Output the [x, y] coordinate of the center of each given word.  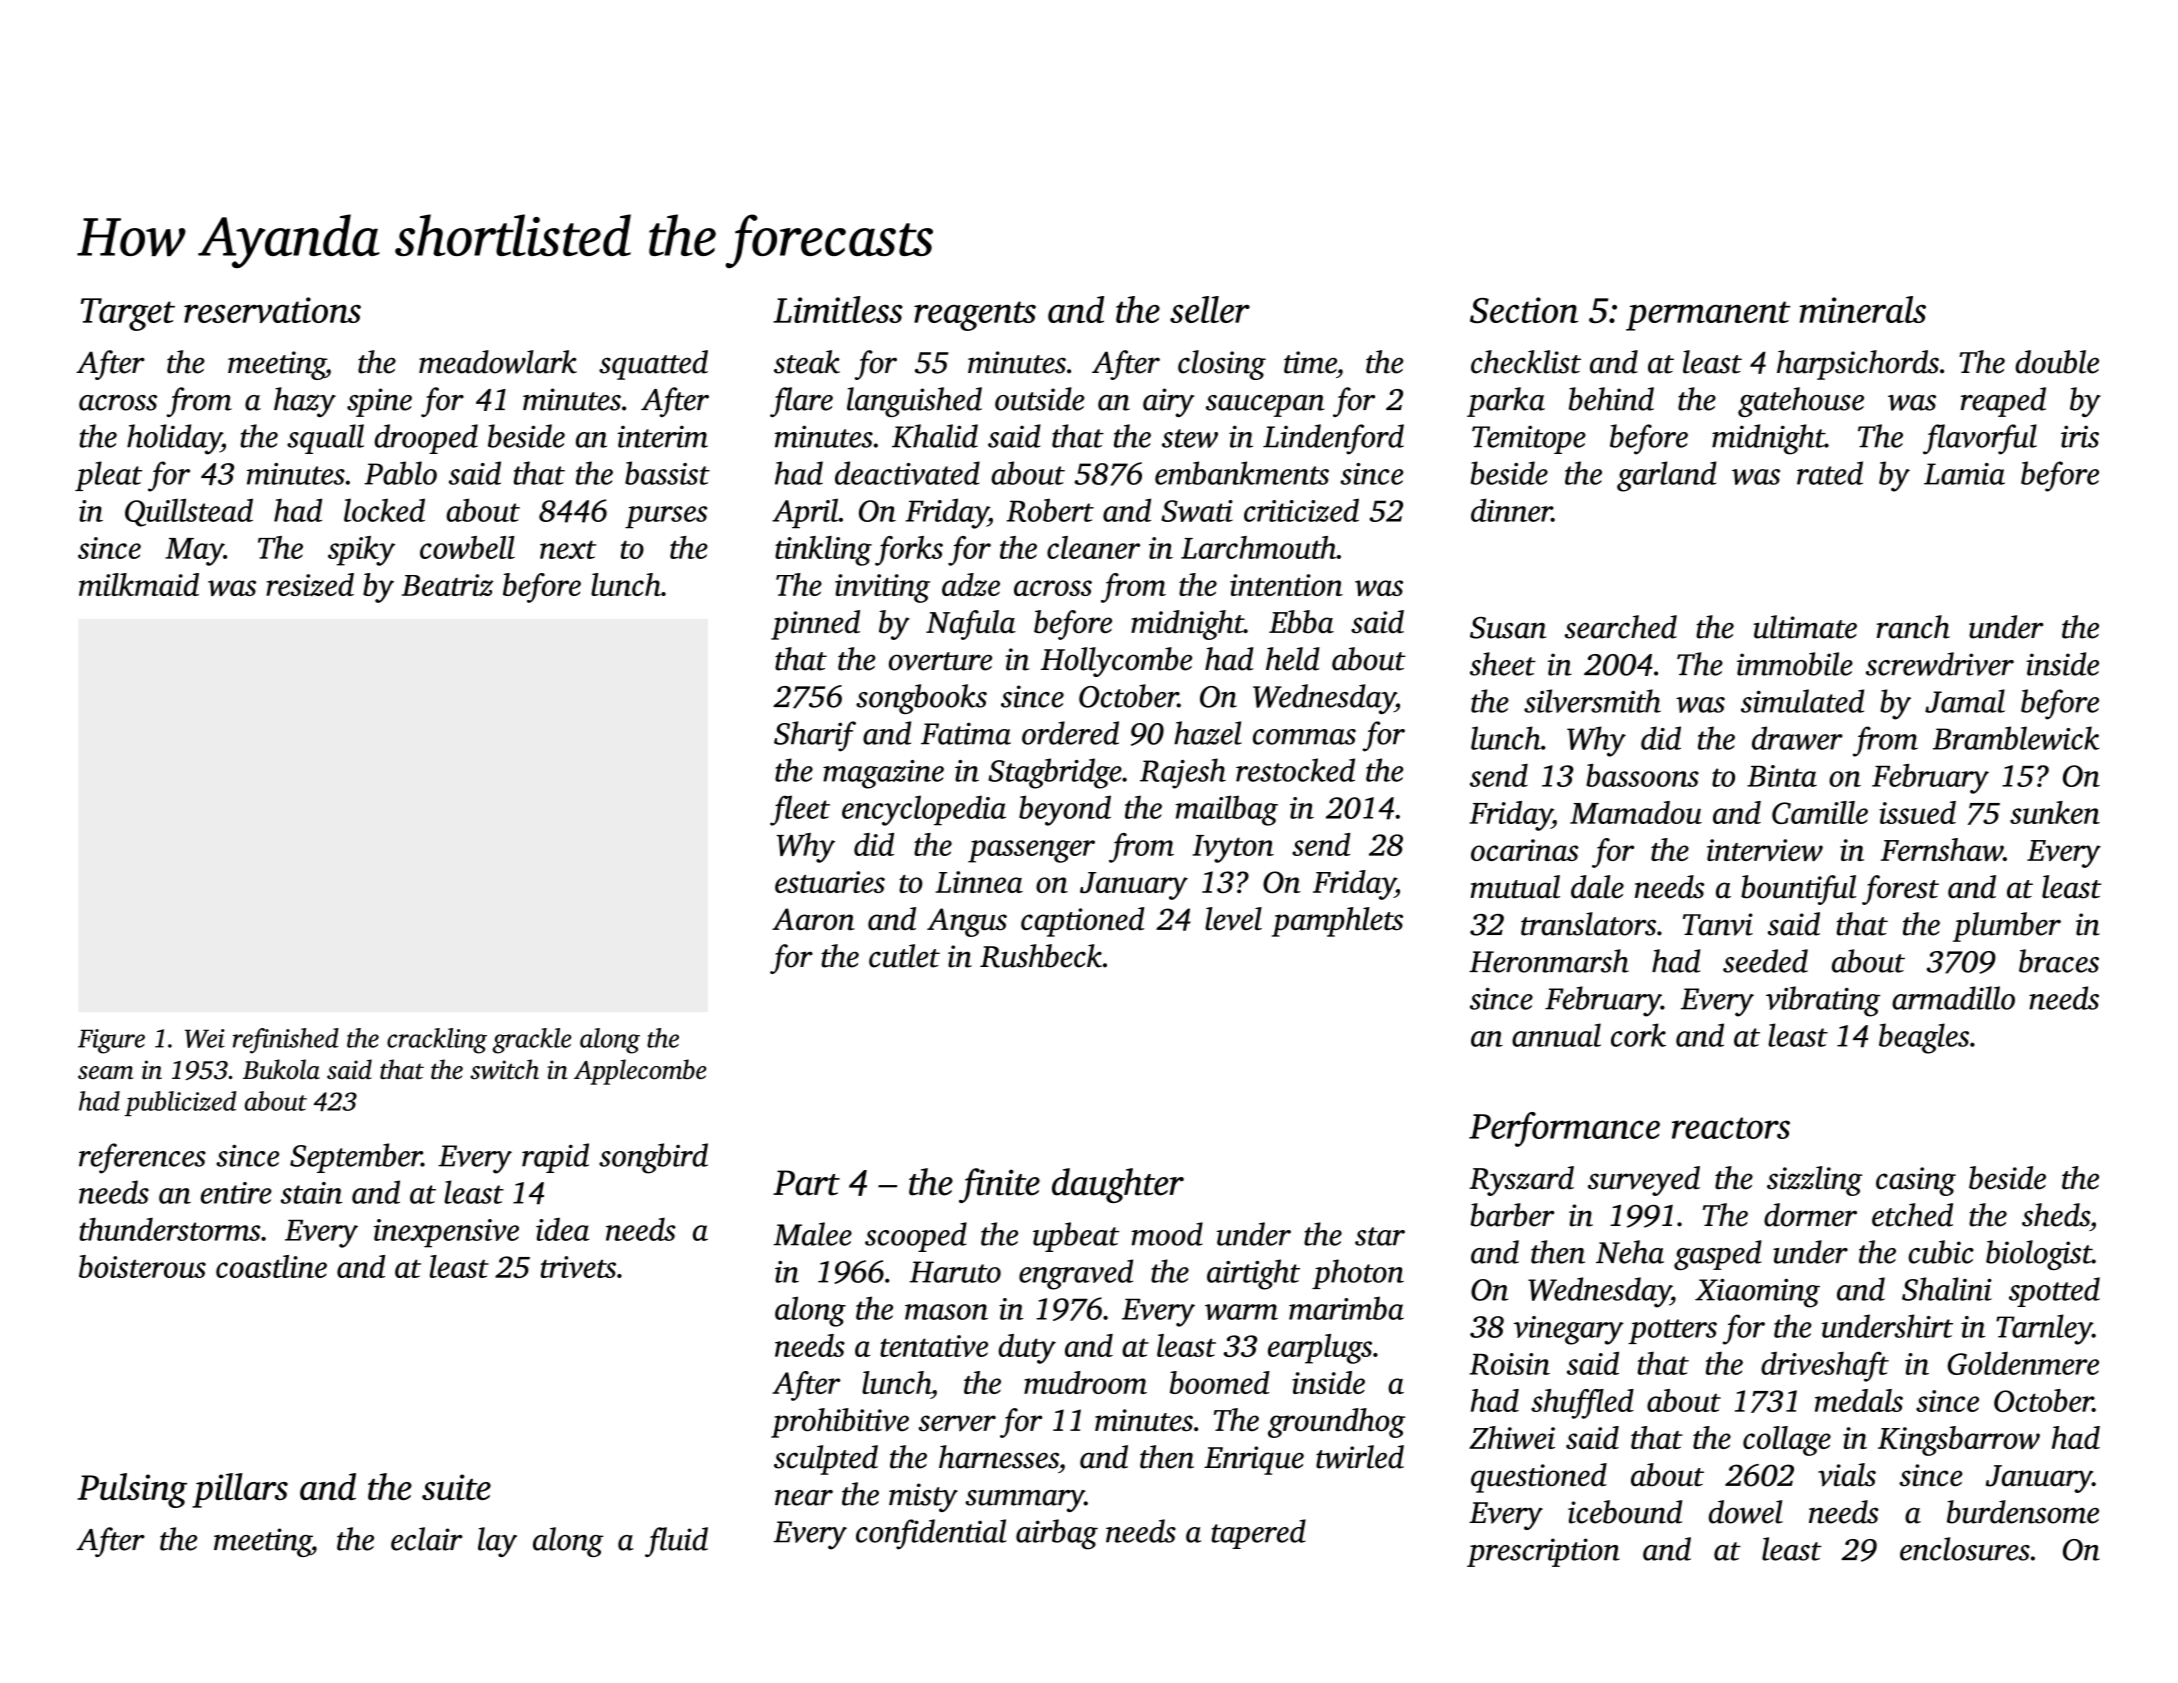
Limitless [838, 309]
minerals [1862, 309]
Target [128, 314]
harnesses [999, 1457]
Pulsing [132, 1490]
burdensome [2023, 1512]
